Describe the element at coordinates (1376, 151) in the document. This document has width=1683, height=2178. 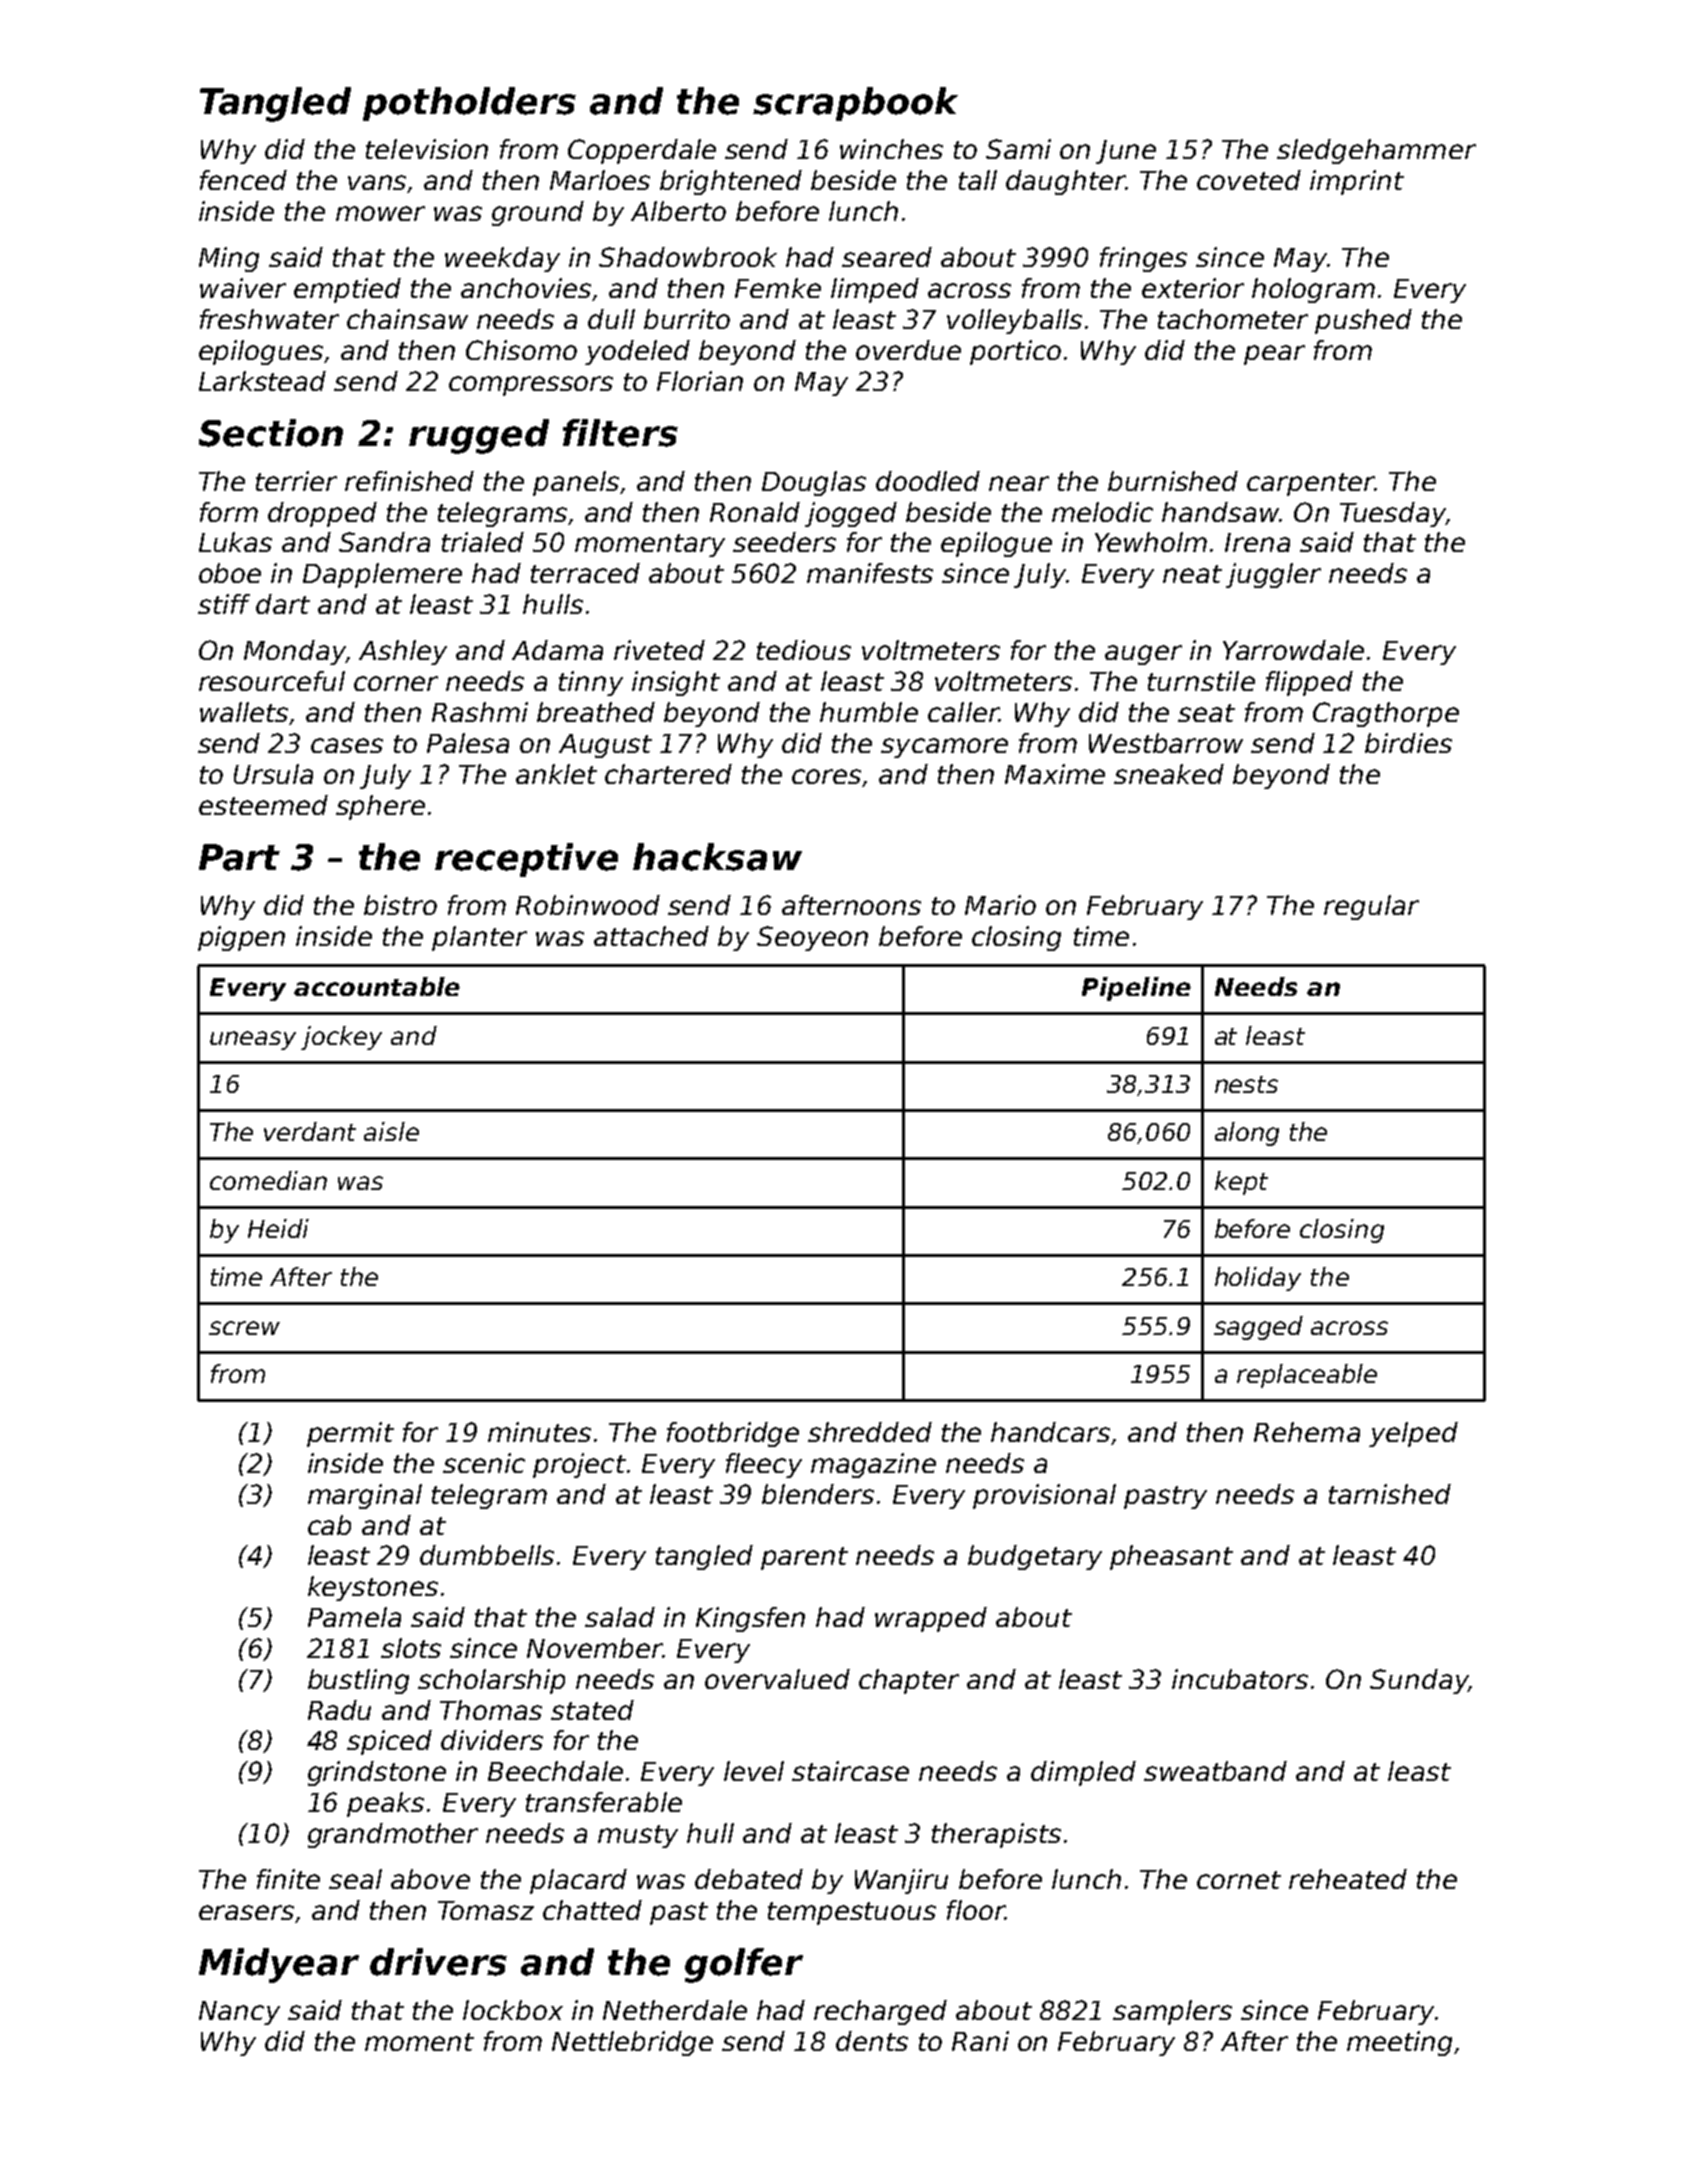
I see `sledgehammer` at that location.
